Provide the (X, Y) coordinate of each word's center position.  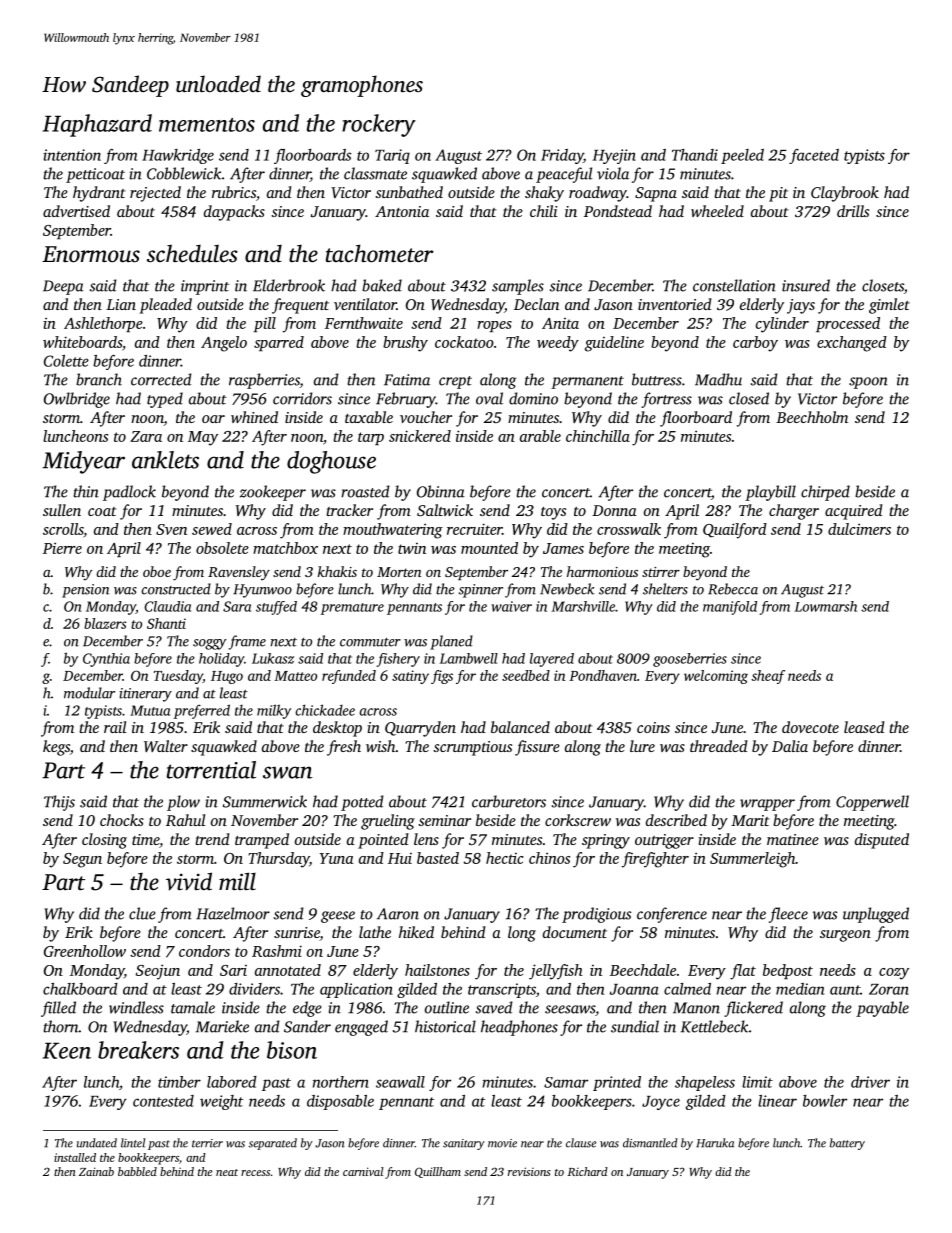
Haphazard (97, 125)
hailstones (437, 970)
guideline (614, 344)
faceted (814, 156)
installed (75, 1157)
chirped (825, 493)
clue (142, 913)
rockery (379, 125)
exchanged (852, 344)
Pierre (62, 548)
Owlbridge (77, 400)
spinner (481, 591)
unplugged (876, 915)
